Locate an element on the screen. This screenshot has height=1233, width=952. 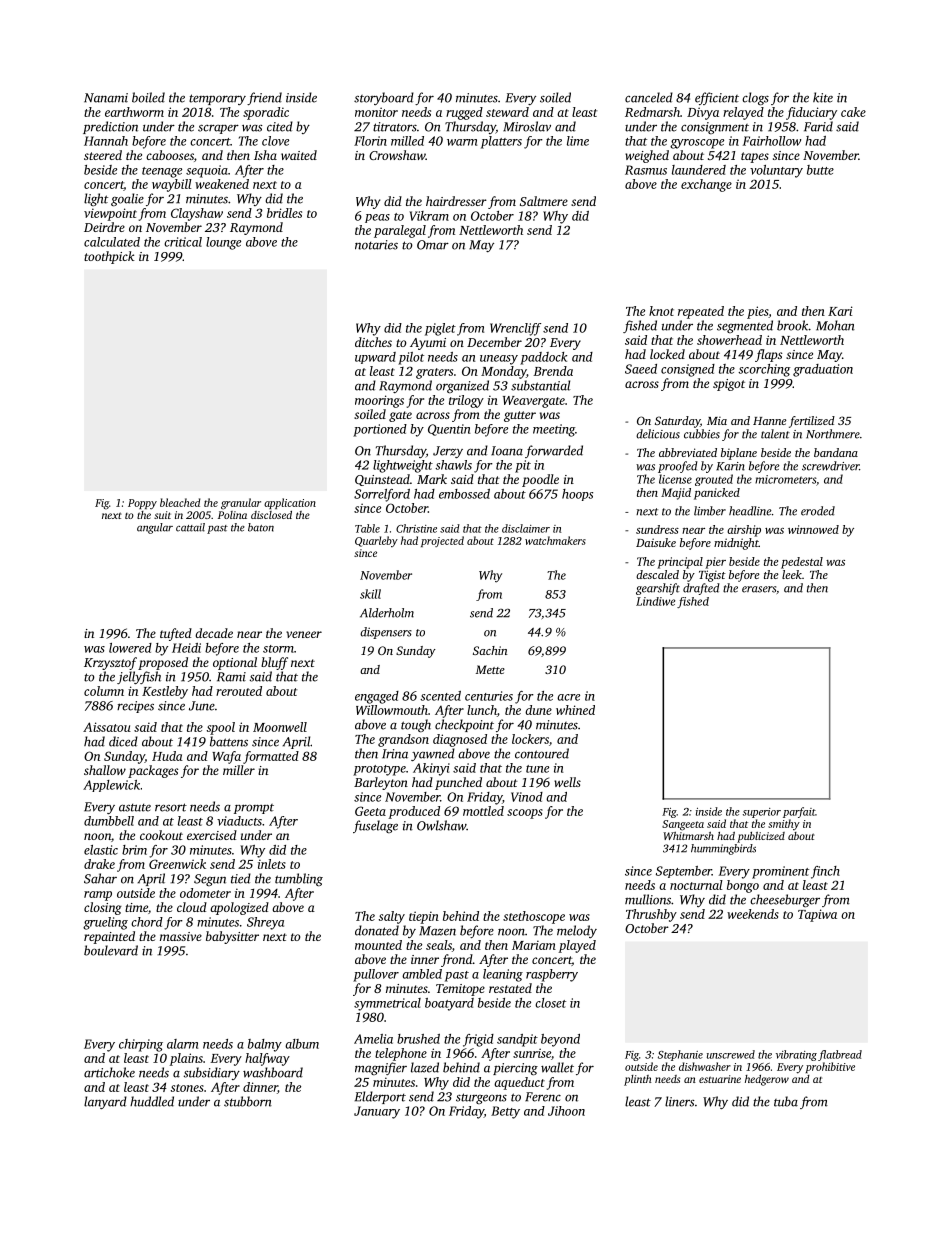
rerouted is located at coordinates (239, 691).
